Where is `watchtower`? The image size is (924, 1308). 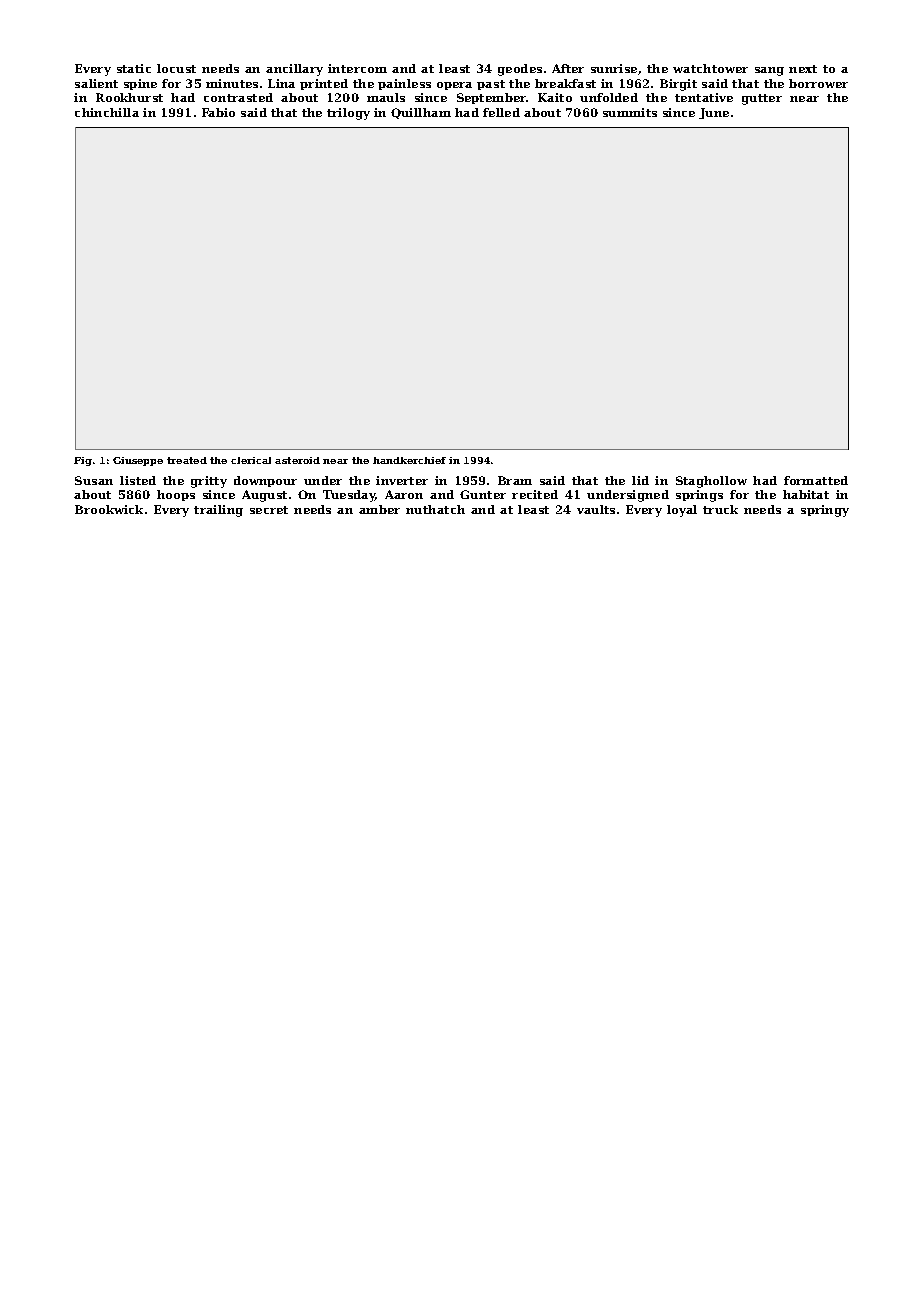
watchtower is located at coordinates (710, 68).
